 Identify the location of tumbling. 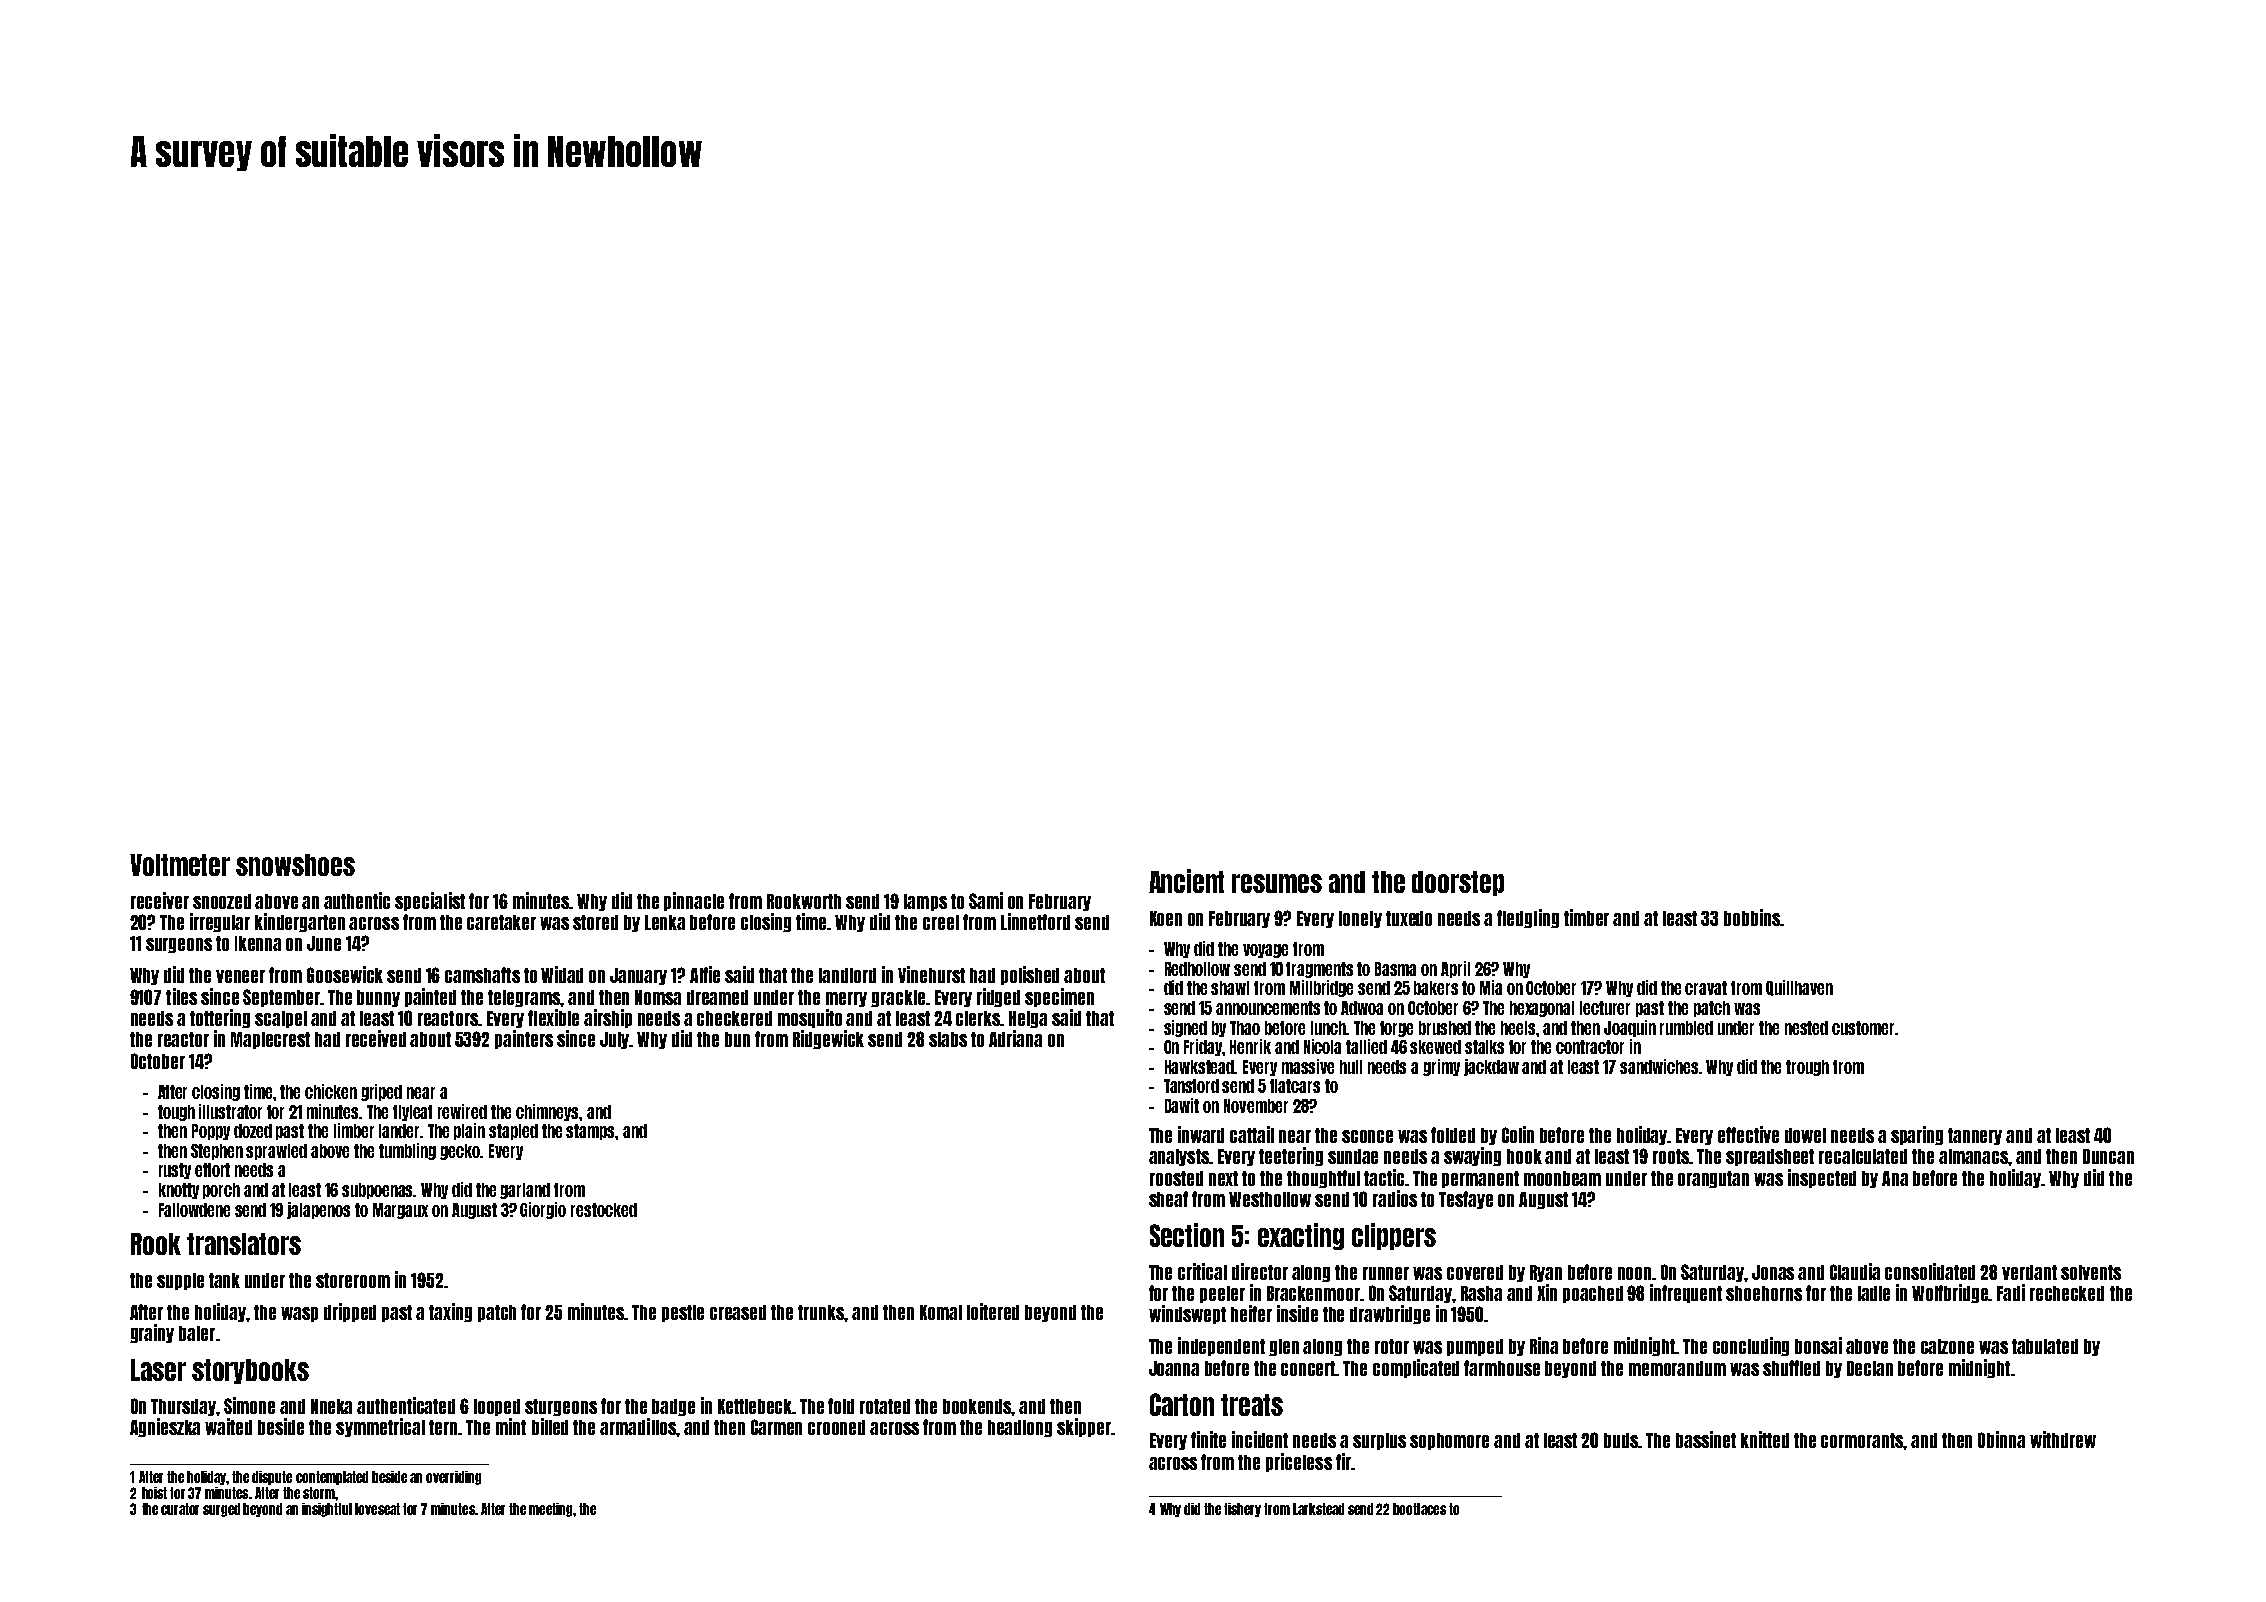
(407, 1151).
